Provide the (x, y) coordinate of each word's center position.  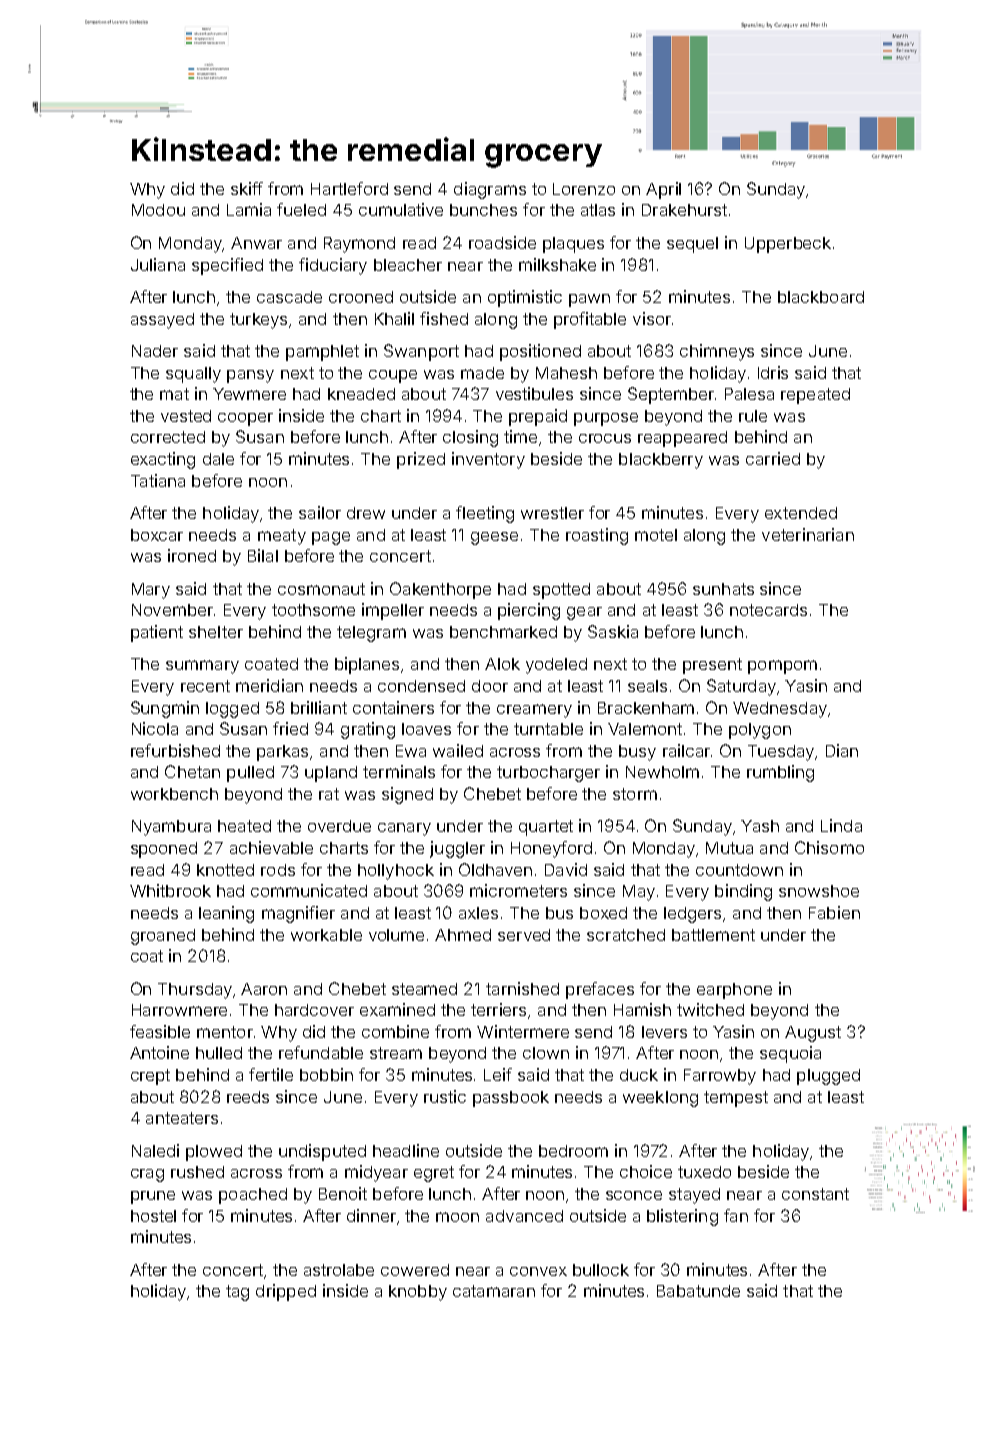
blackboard (821, 297)
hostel (153, 1216)
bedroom (573, 1151)
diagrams (490, 190)
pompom (782, 667)
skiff (247, 188)
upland (331, 774)
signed (407, 795)
